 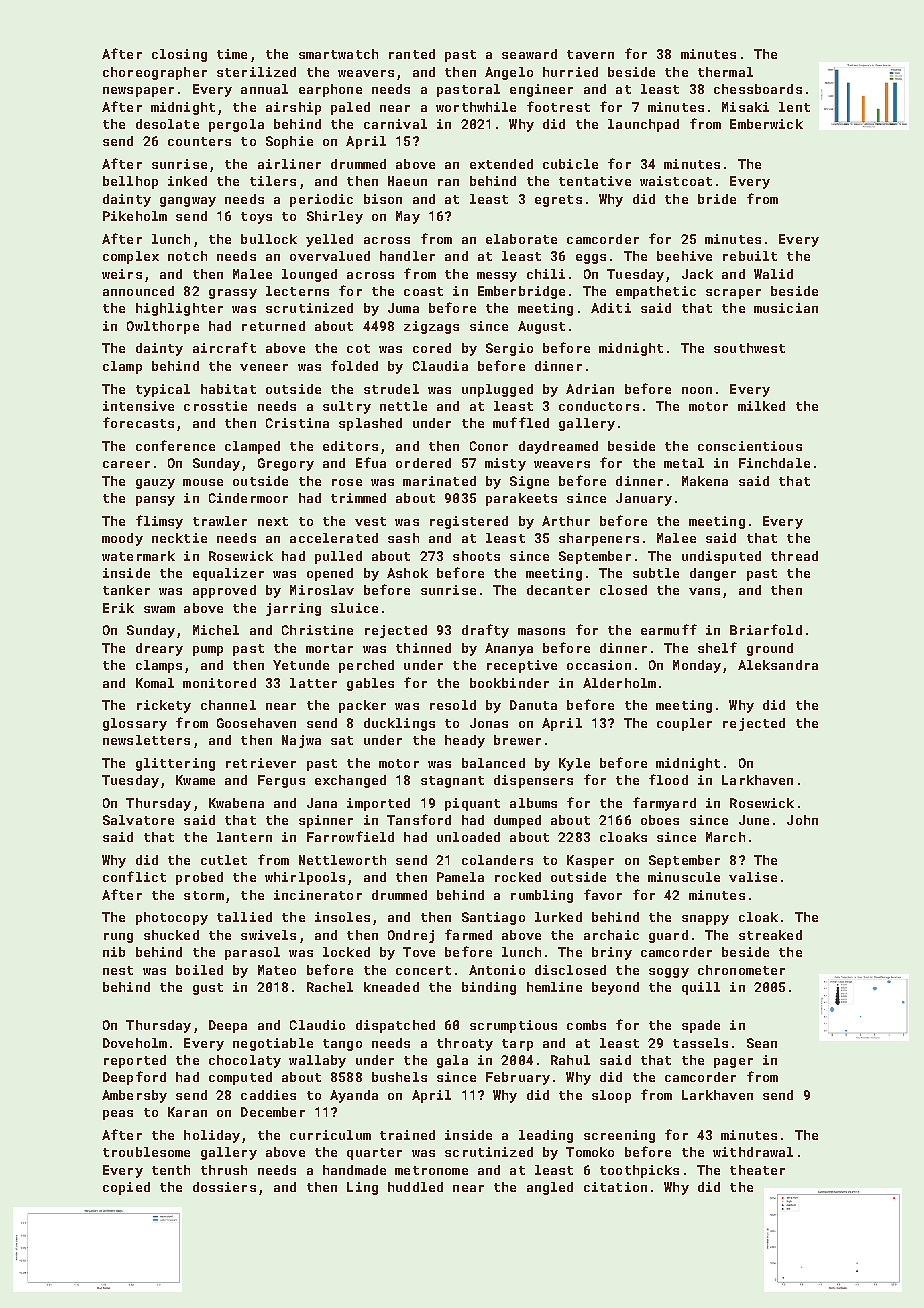 What do you see at coordinates (786, 308) in the page?
I see `musician` at bounding box center [786, 308].
